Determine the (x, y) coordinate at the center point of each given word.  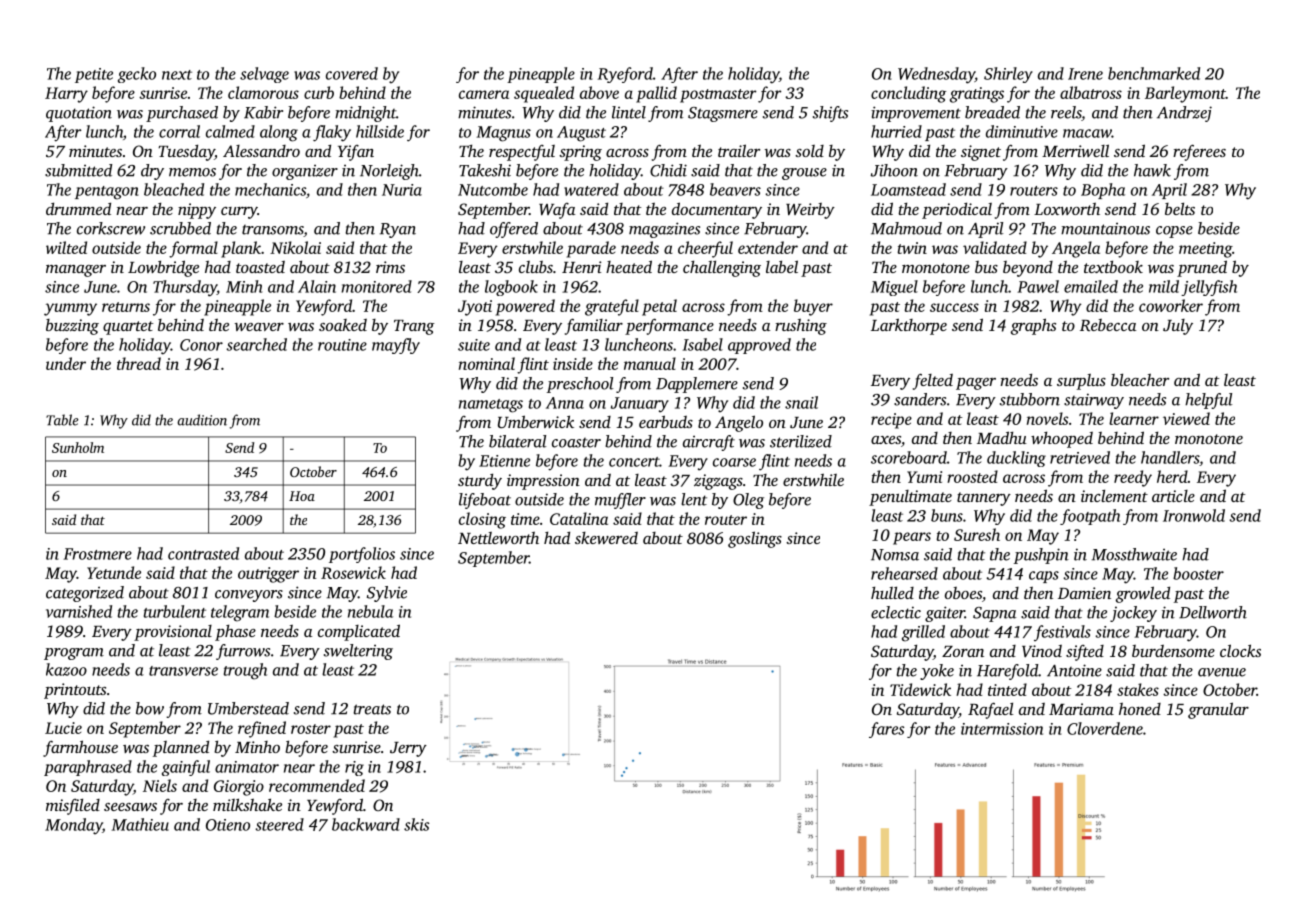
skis (416, 824)
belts (1180, 208)
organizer (305, 172)
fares (886, 730)
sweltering (358, 652)
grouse (804, 174)
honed (1140, 709)
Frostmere (97, 554)
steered (279, 824)
